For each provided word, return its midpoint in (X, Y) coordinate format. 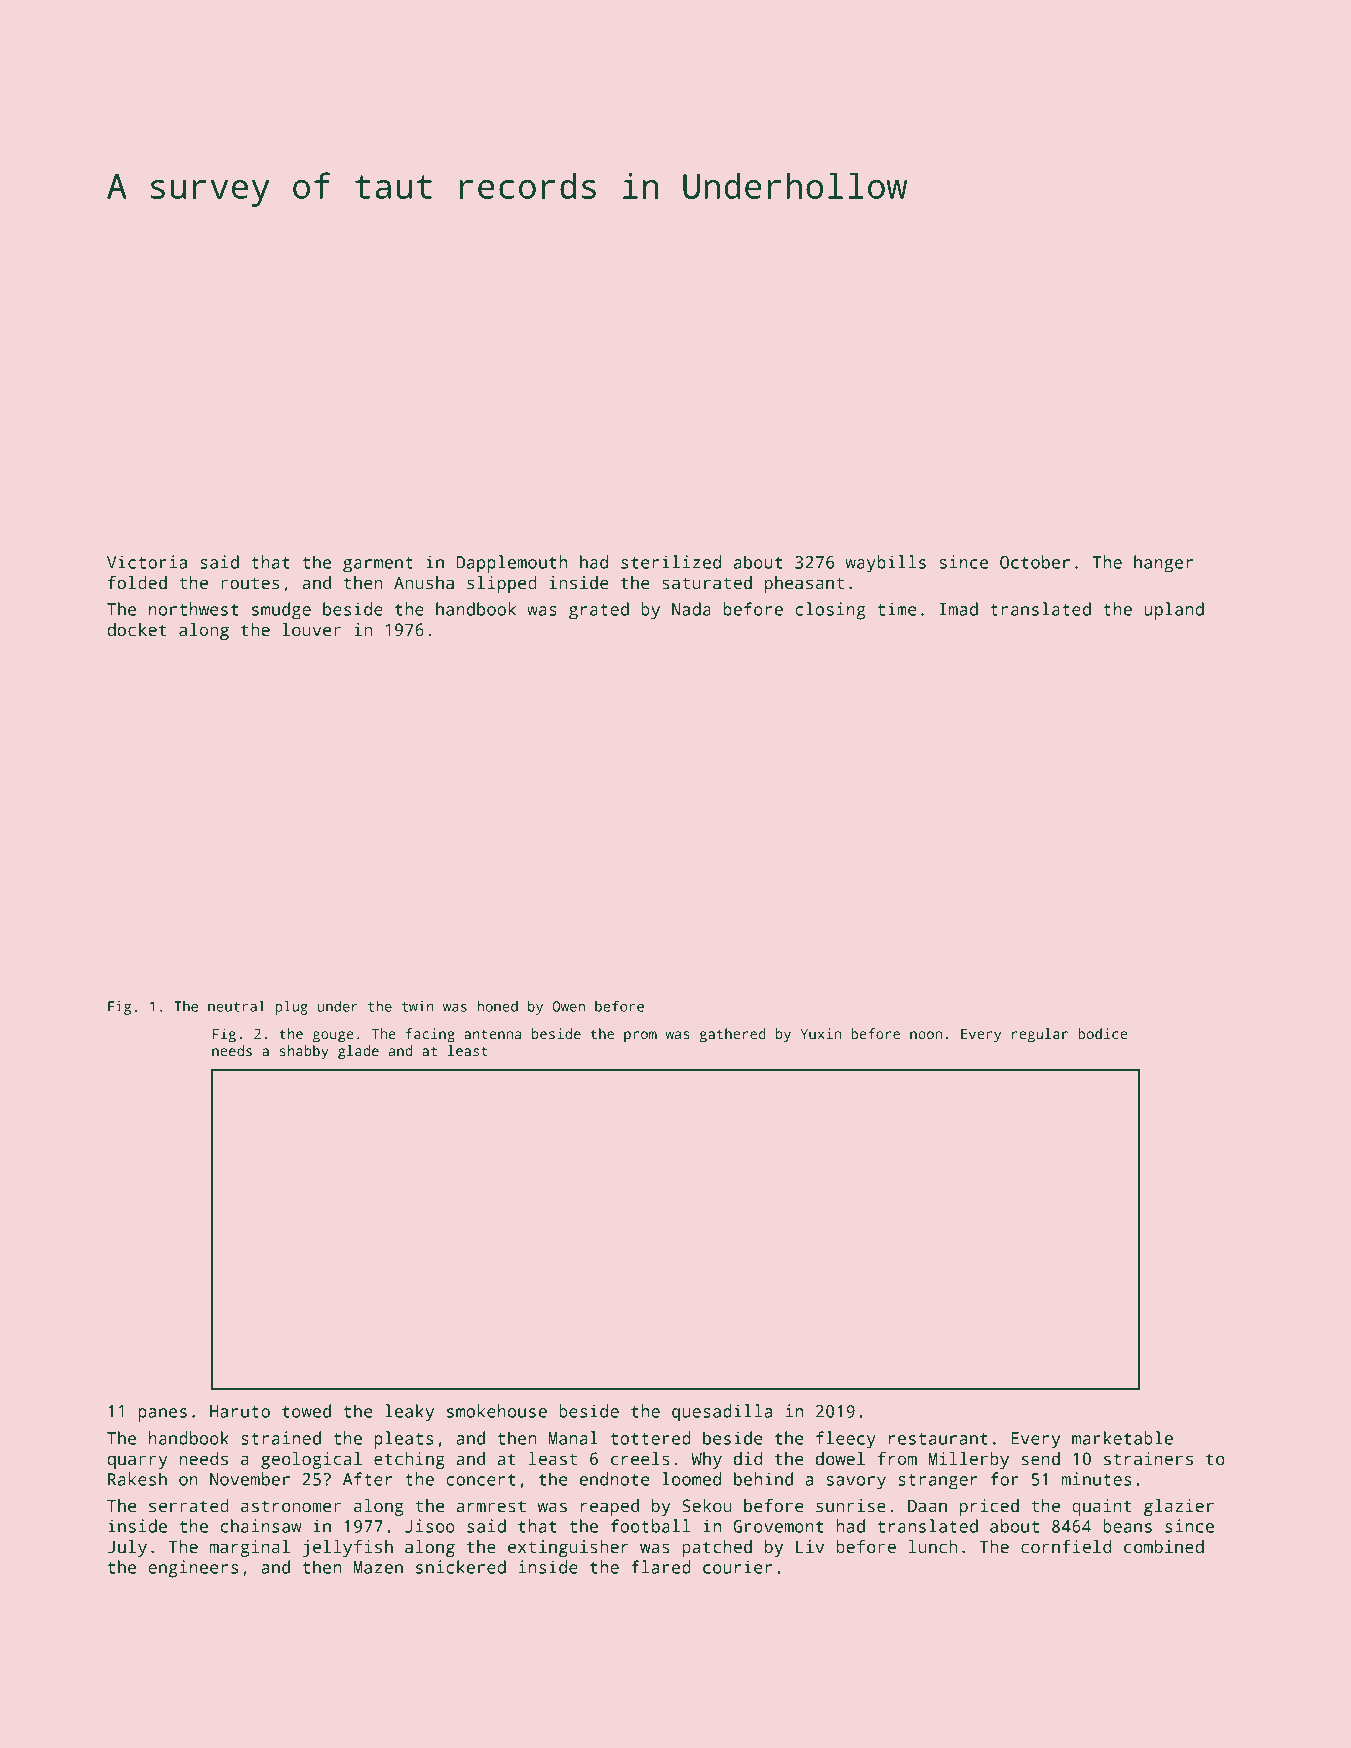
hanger (1163, 564)
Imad (959, 609)
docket (137, 630)
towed (306, 1411)
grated (599, 611)
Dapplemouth (511, 564)
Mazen (378, 1567)
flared (661, 1567)
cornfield (1066, 1547)
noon (926, 1035)
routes (250, 583)
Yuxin (820, 1033)
